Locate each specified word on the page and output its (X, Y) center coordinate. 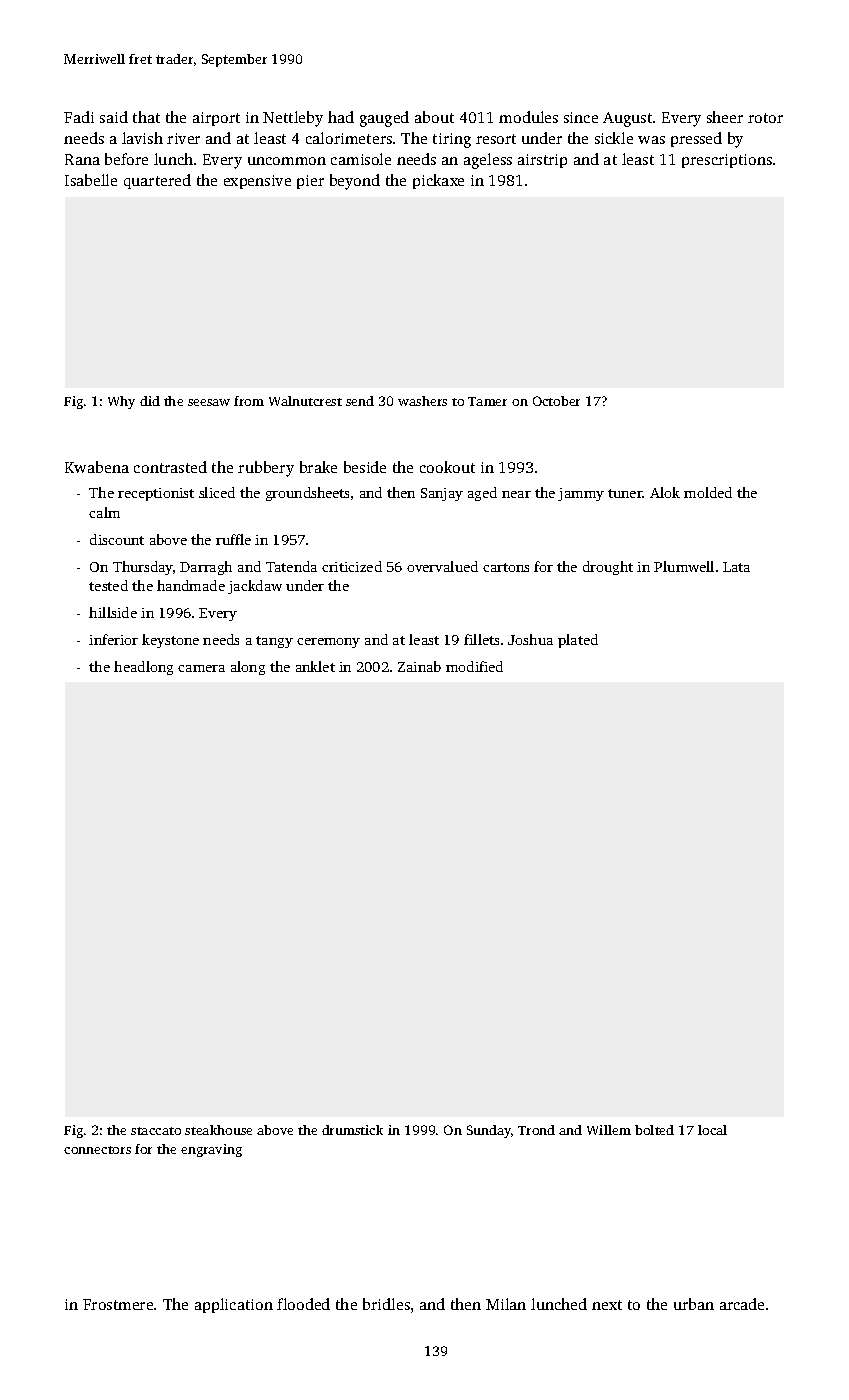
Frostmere (118, 1304)
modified (474, 666)
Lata (736, 567)
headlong (143, 668)
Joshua (530, 639)
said (114, 117)
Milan (506, 1304)
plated (578, 641)
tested (108, 585)
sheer (725, 117)
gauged (384, 119)
